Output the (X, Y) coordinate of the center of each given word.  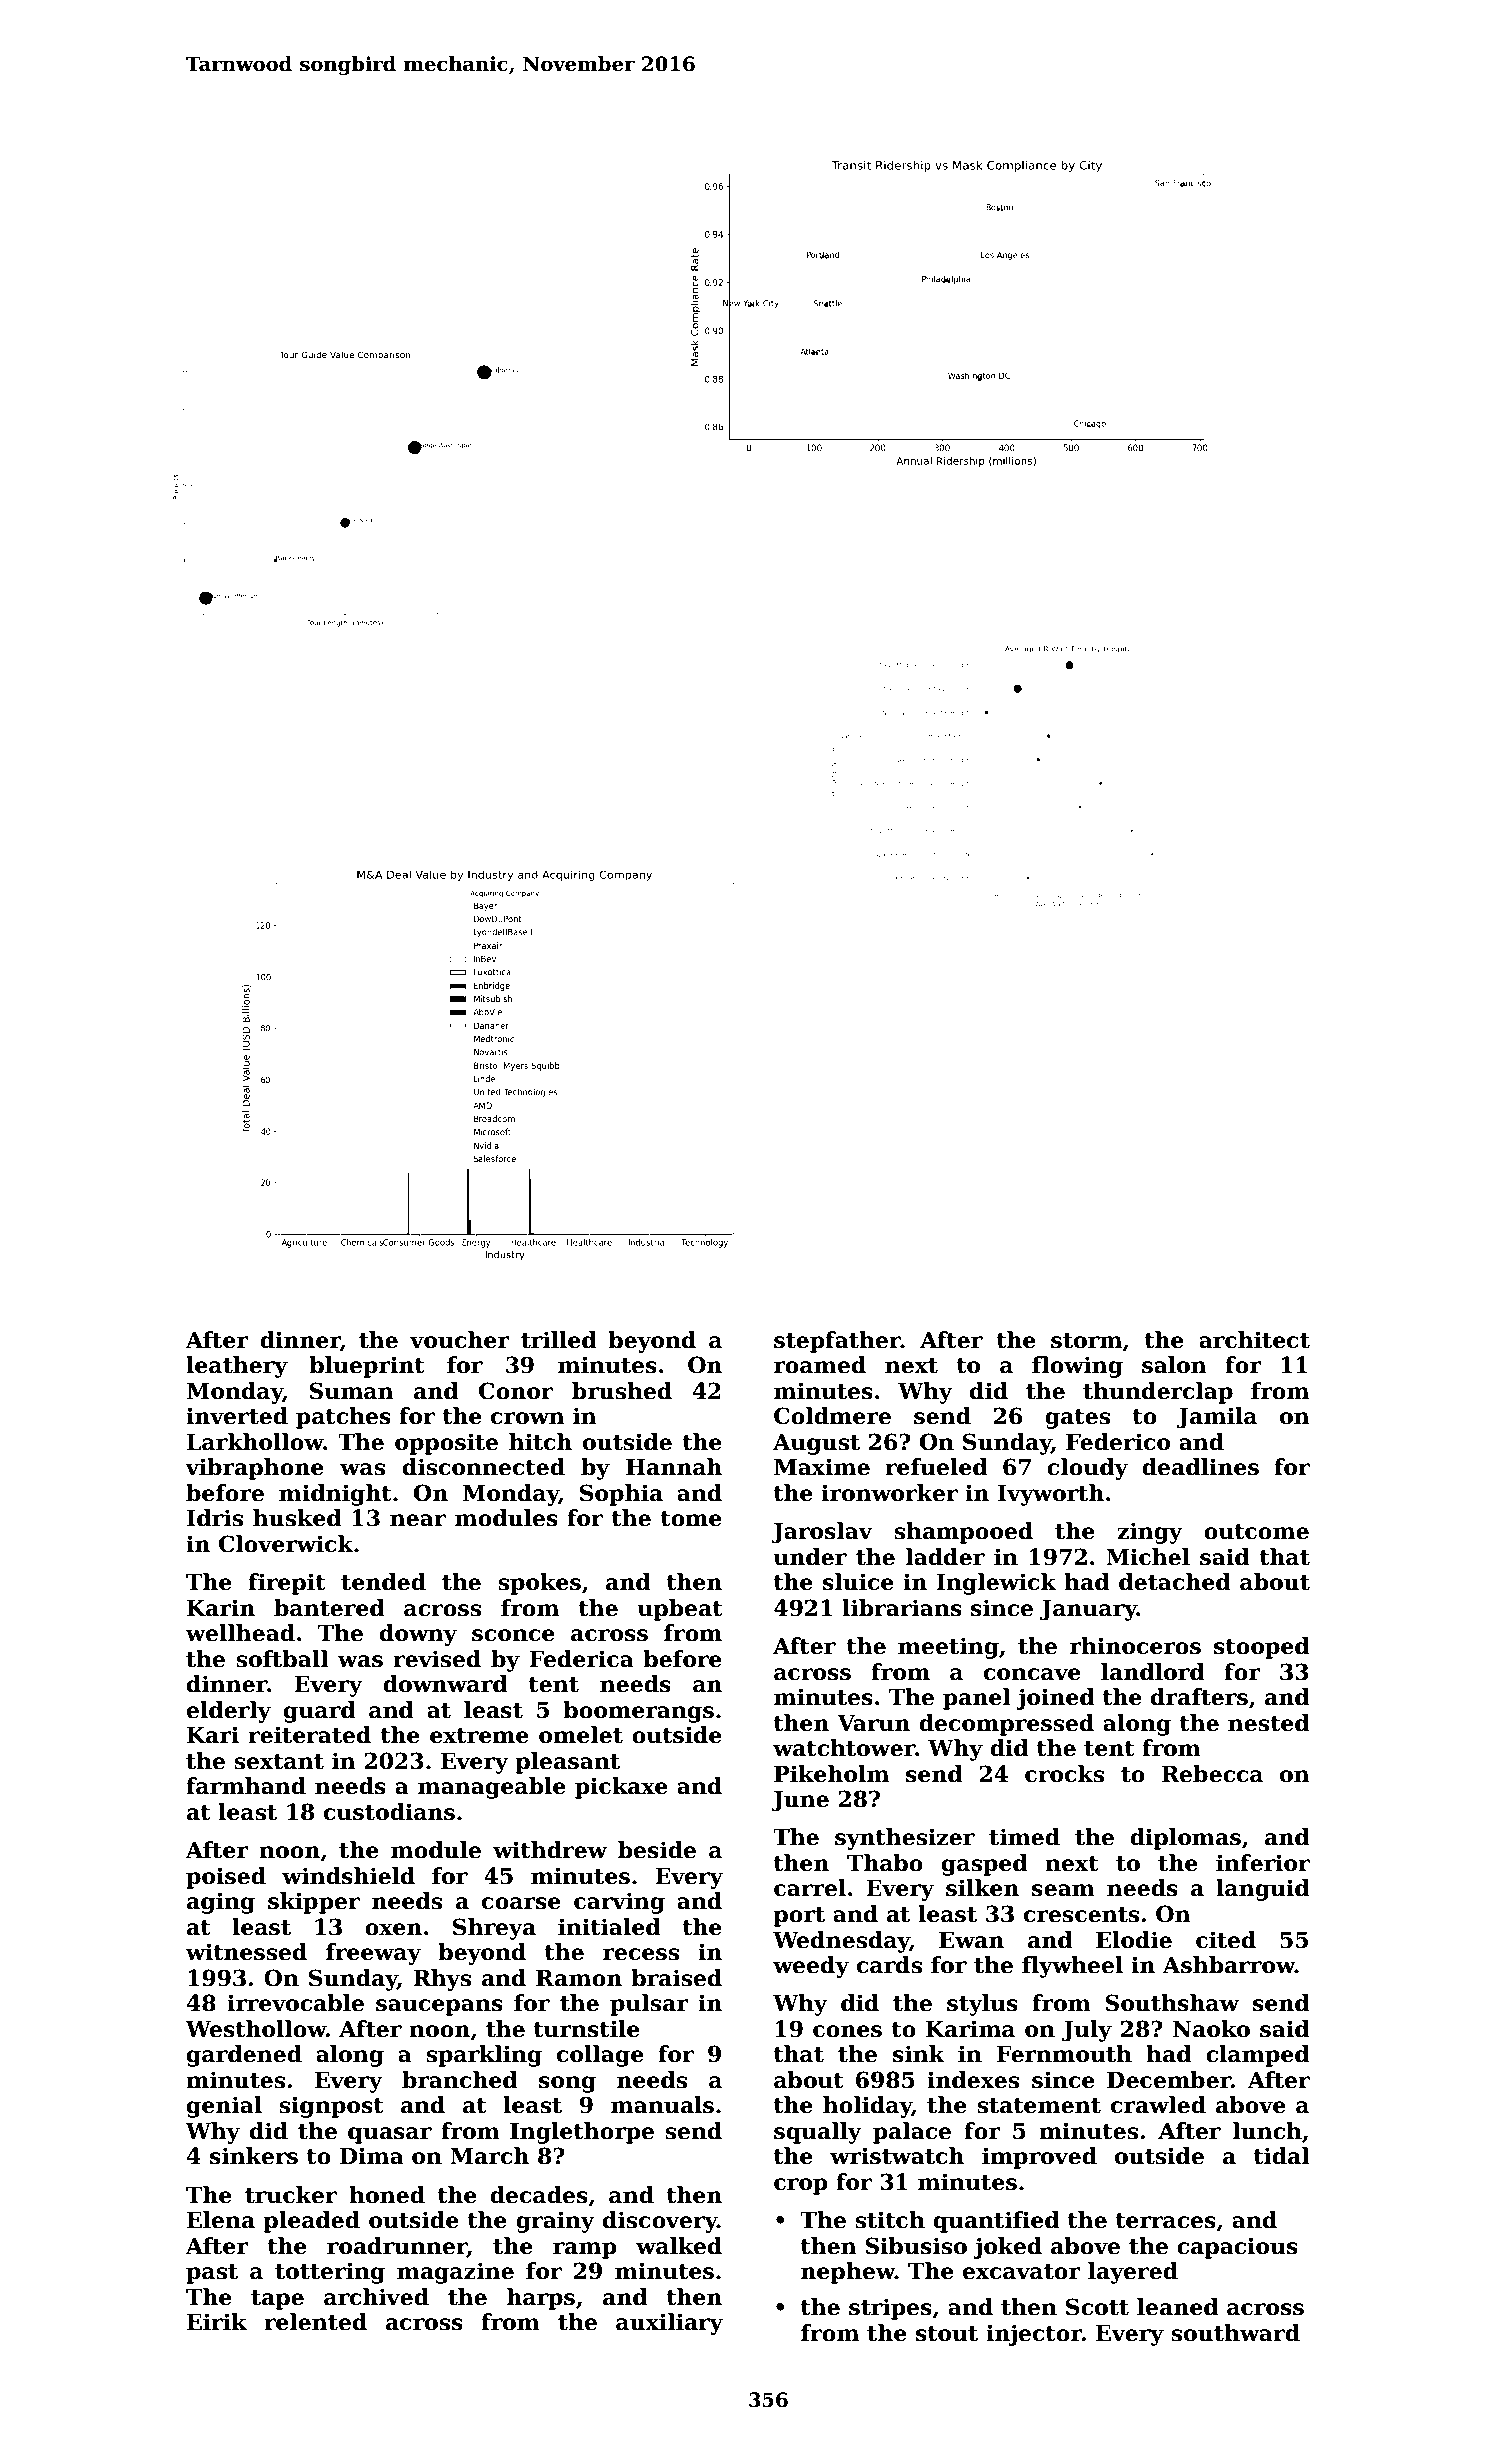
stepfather (837, 1342)
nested (1269, 1723)
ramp (585, 2250)
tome (691, 1519)
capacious (1237, 2248)
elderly (229, 1712)
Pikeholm (831, 1774)
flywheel (1072, 1967)
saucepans (439, 2007)
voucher (459, 1340)
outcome (1256, 1532)
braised (676, 1978)
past (212, 2274)
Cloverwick (286, 1544)
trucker (291, 2195)
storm (1086, 1341)
